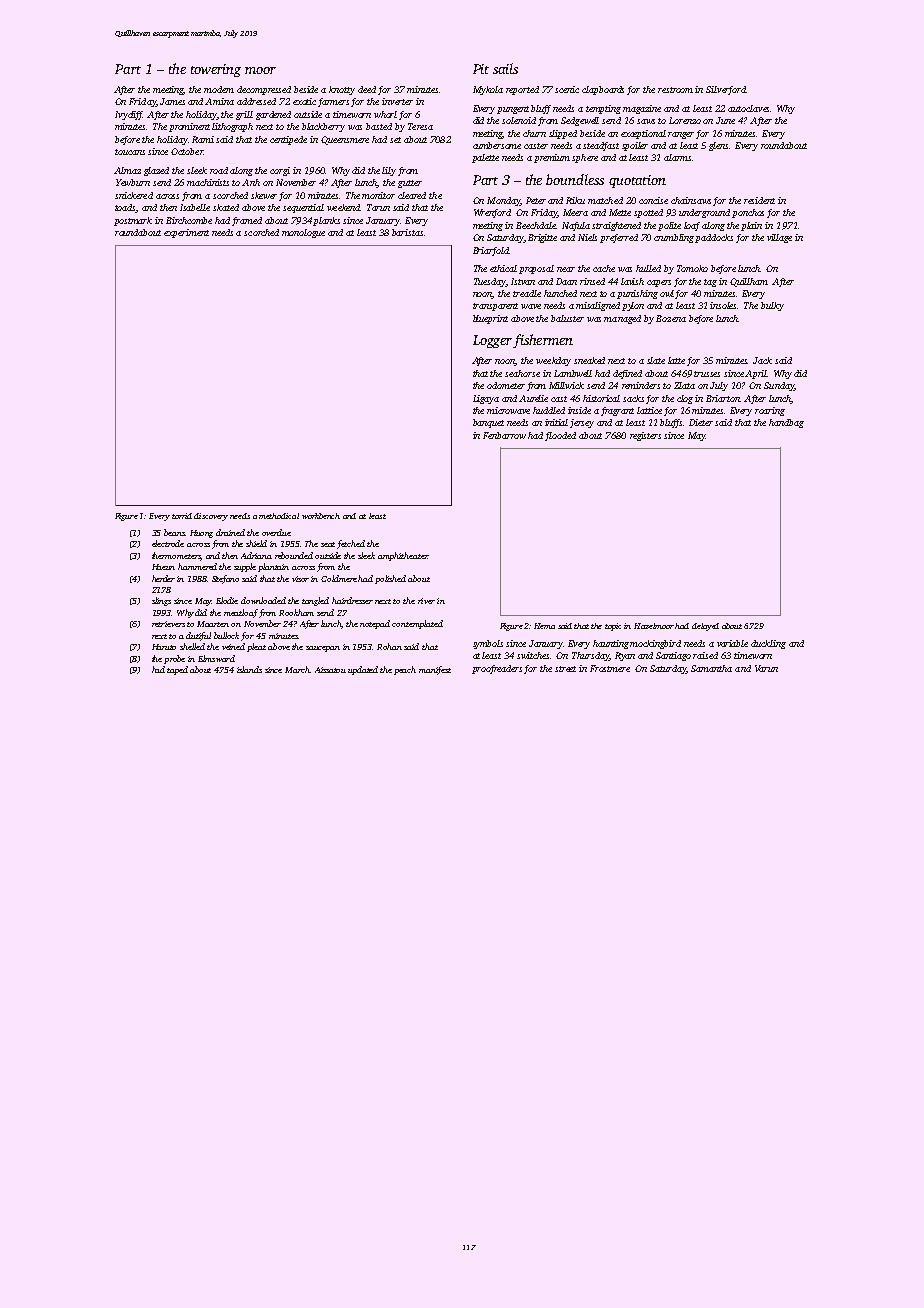 This page has height=1308, width=924. Describe the element at coordinates (490, 282) in the page. I see `Tuesday` at that location.
